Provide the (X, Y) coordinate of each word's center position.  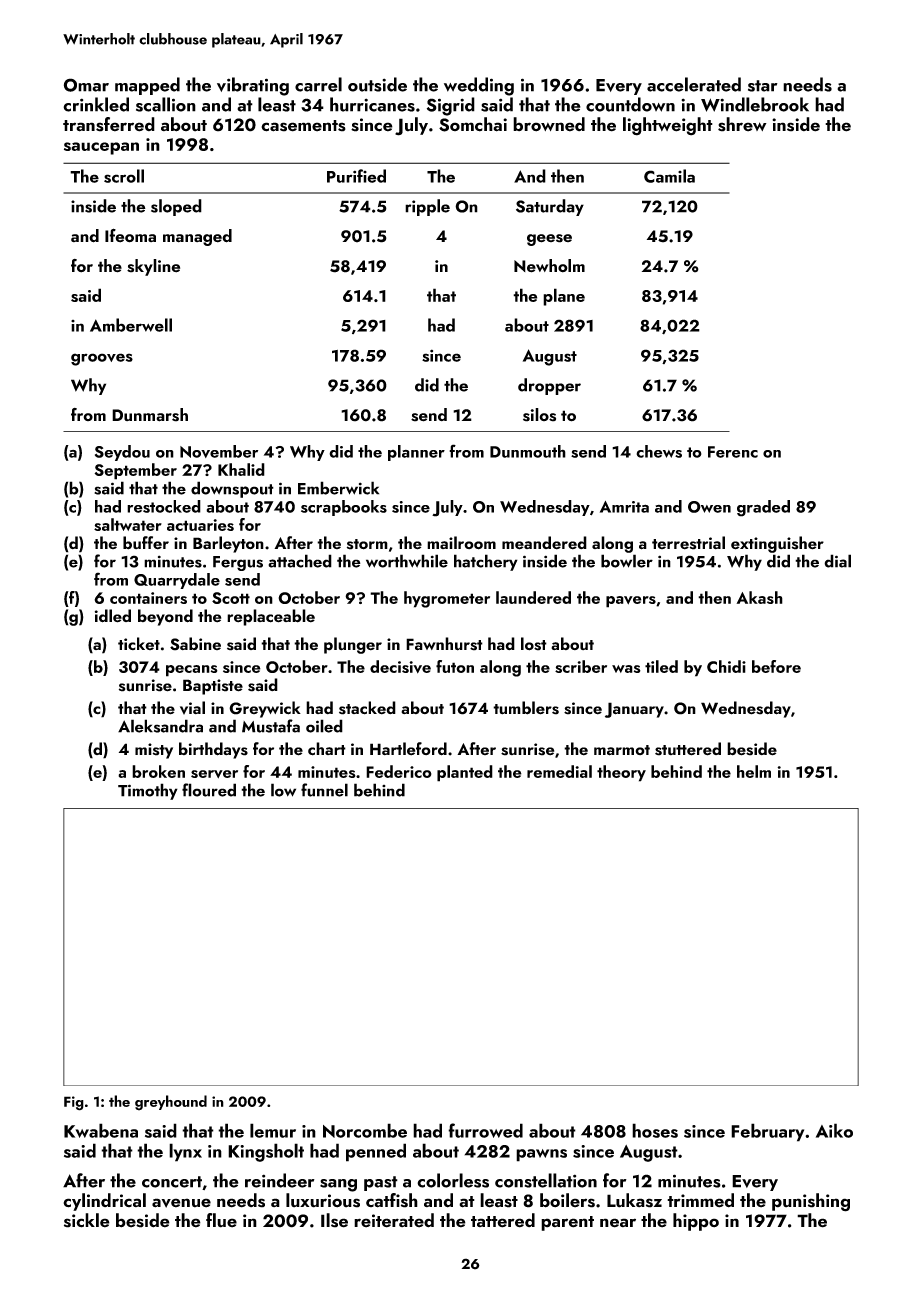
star (763, 86)
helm (754, 771)
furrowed (485, 1130)
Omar (86, 85)
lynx (185, 1152)
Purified (356, 176)
